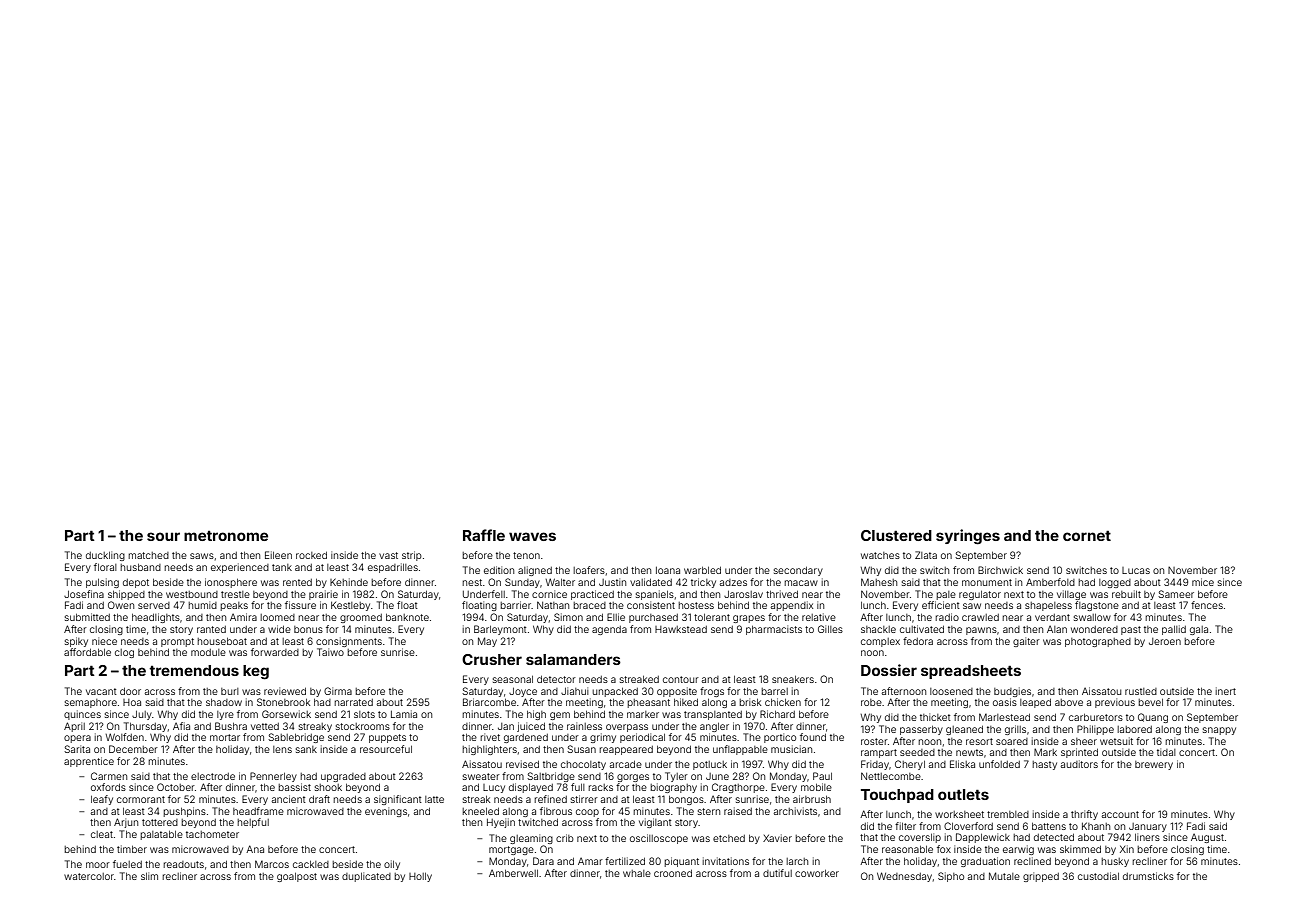 The image size is (1308, 924). What do you see at coordinates (91, 703) in the image?
I see `semaphore` at bounding box center [91, 703].
